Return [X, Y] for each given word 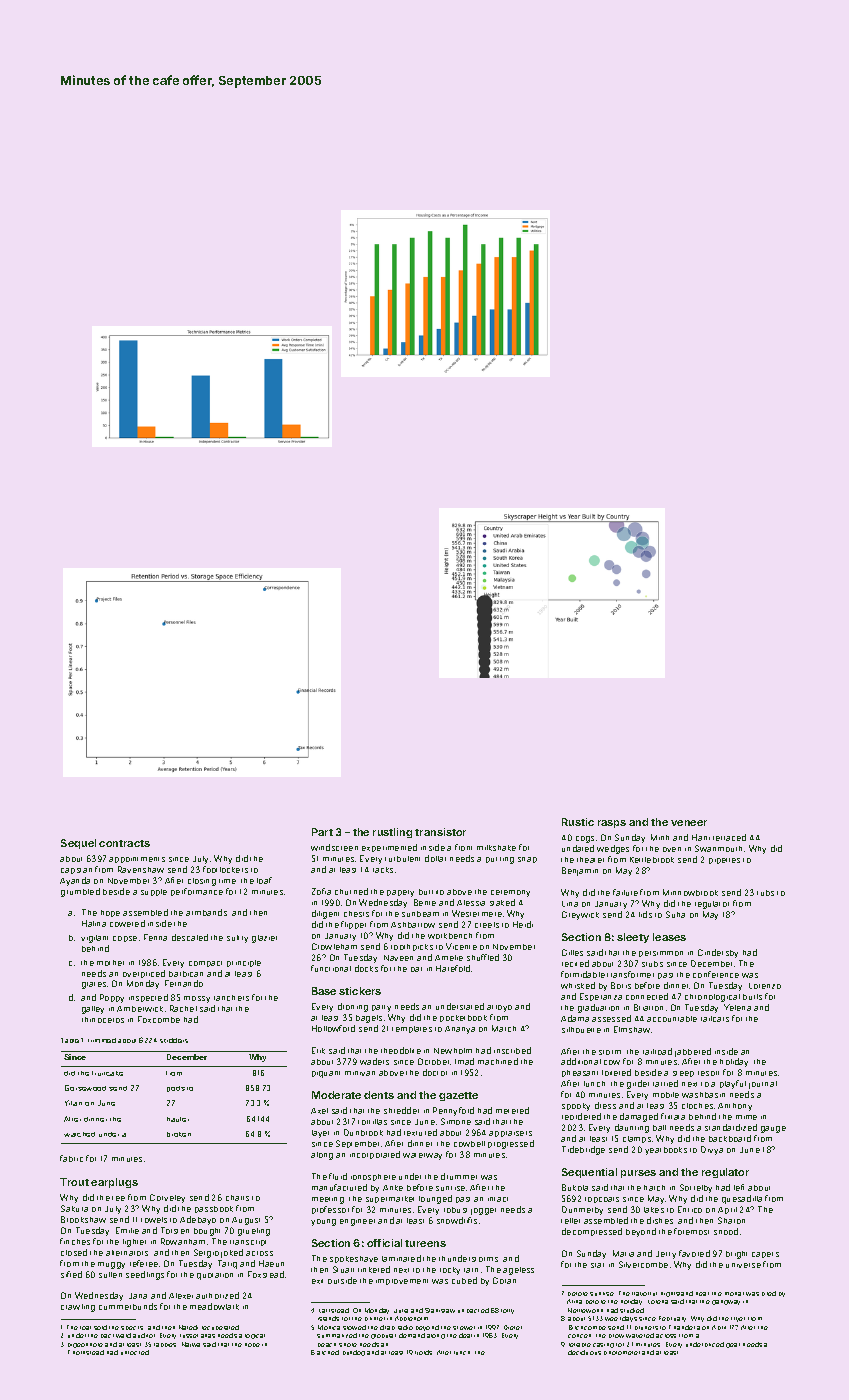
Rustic [578, 822]
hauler [178, 1119]
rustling [392, 833]
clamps [637, 1139]
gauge [773, 1129]
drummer [459, 1176]
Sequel [78, 844]
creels [487, 925]
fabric [71, 1158]
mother [110, 963]
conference [716, 974]
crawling [78, 1308]
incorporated [375, 1155]
